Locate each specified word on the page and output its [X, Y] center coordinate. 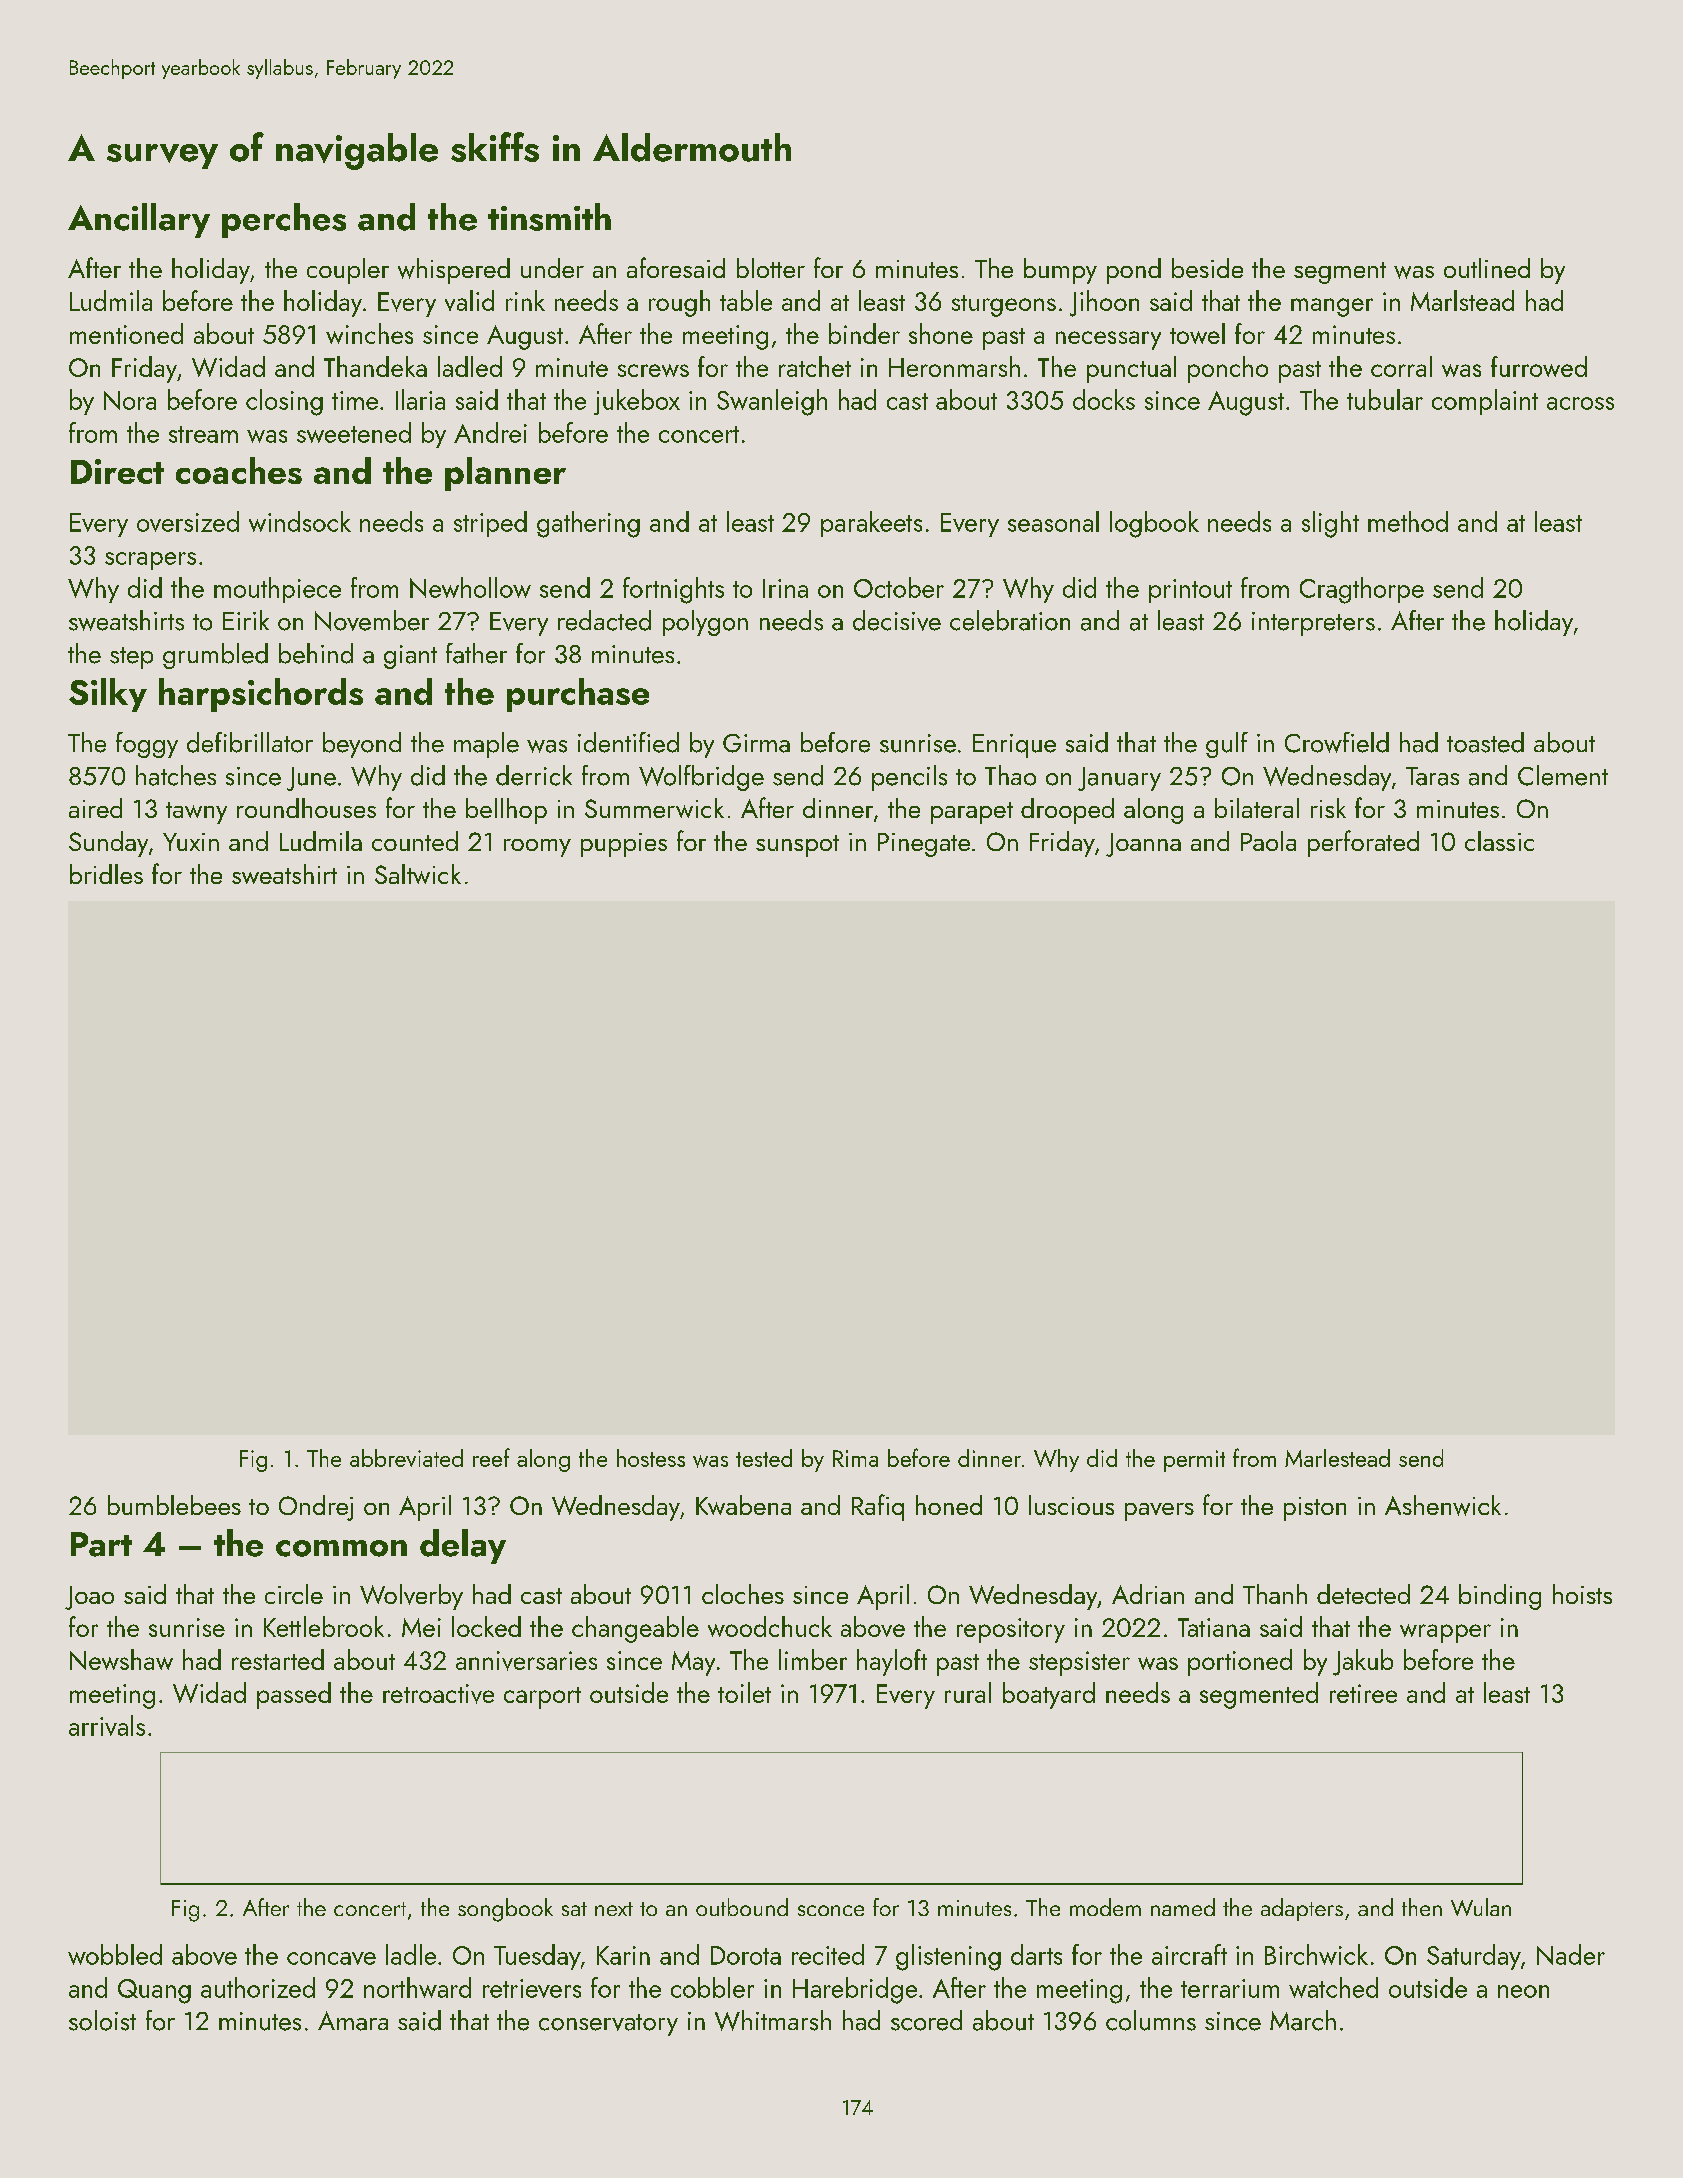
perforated [1363, 843]
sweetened [354, 432]
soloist [102, 2020]
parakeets [871, 524]
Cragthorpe [1362, 590]
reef [491, 1457]
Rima [855, 1458]
